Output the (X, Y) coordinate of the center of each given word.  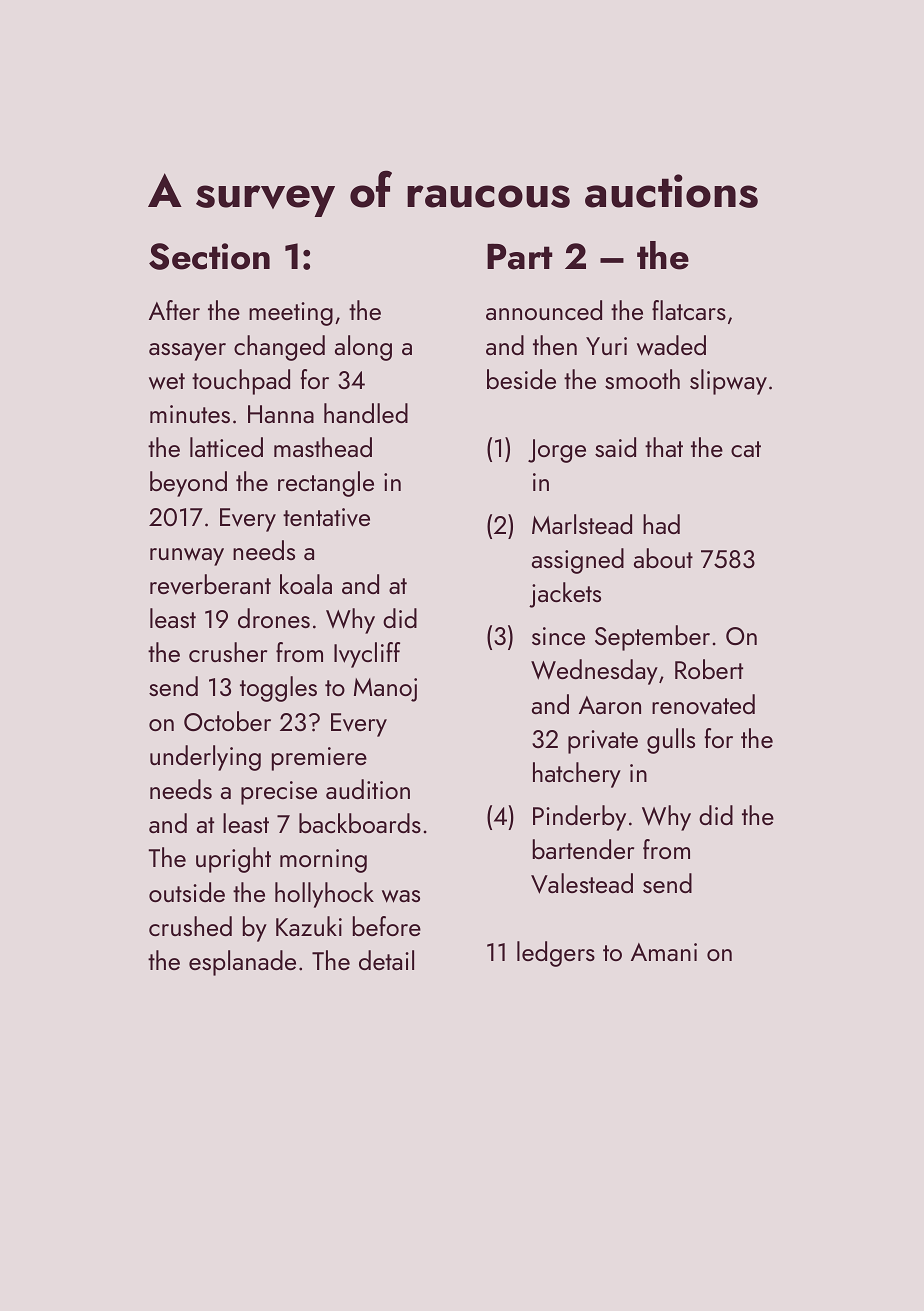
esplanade (242, 963)
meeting (291, 314)
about (663, 558)
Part (520, 256)
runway (187, 557)
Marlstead (582, 524)
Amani (664, 952)
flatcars (689, 310)
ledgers (556, 954)
